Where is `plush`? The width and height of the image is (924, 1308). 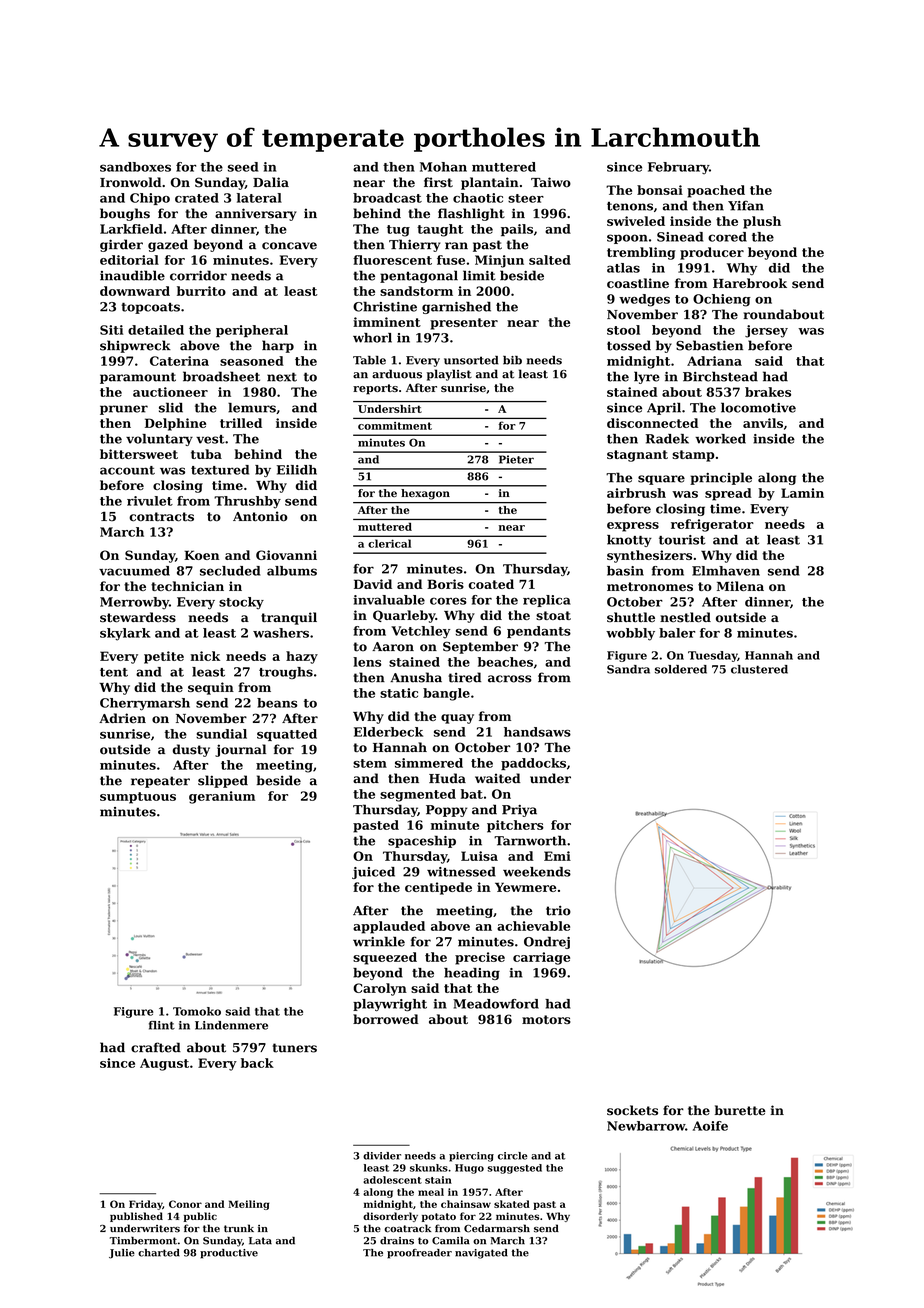
plush is located at coordinates (762, 222).
